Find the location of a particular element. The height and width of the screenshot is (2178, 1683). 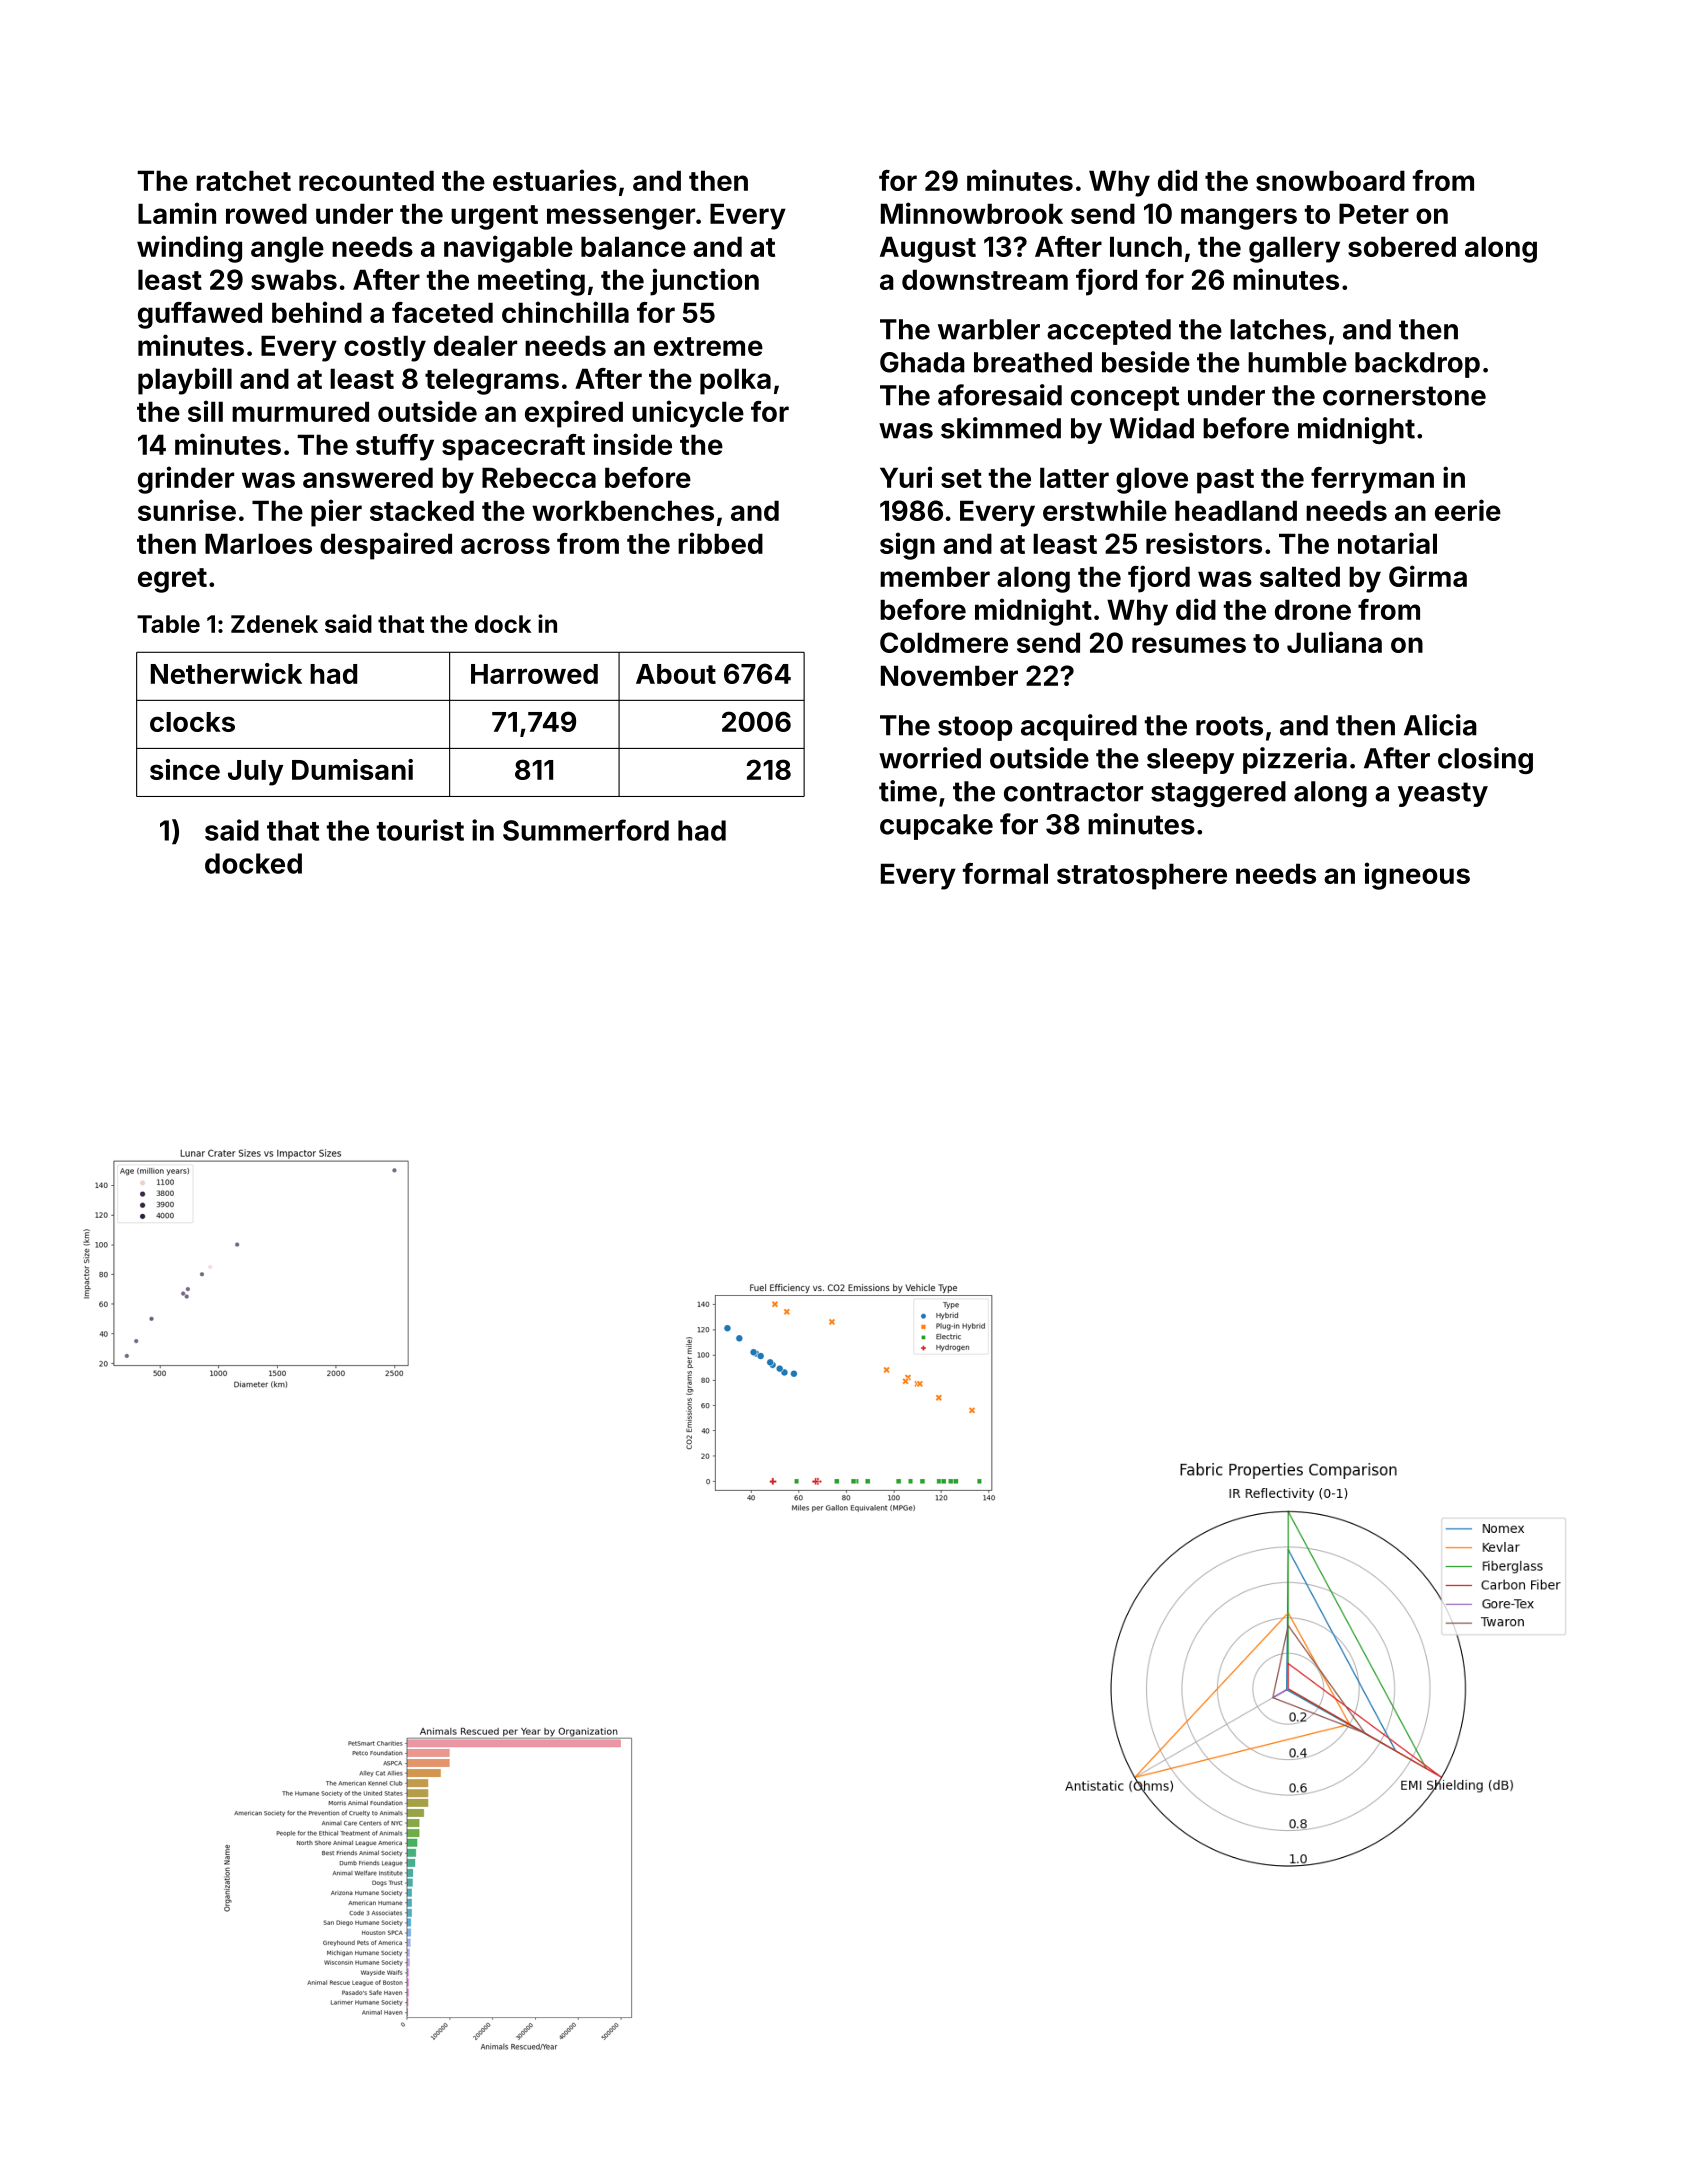

Minnowbrook is located at coordinates (972, 213).
